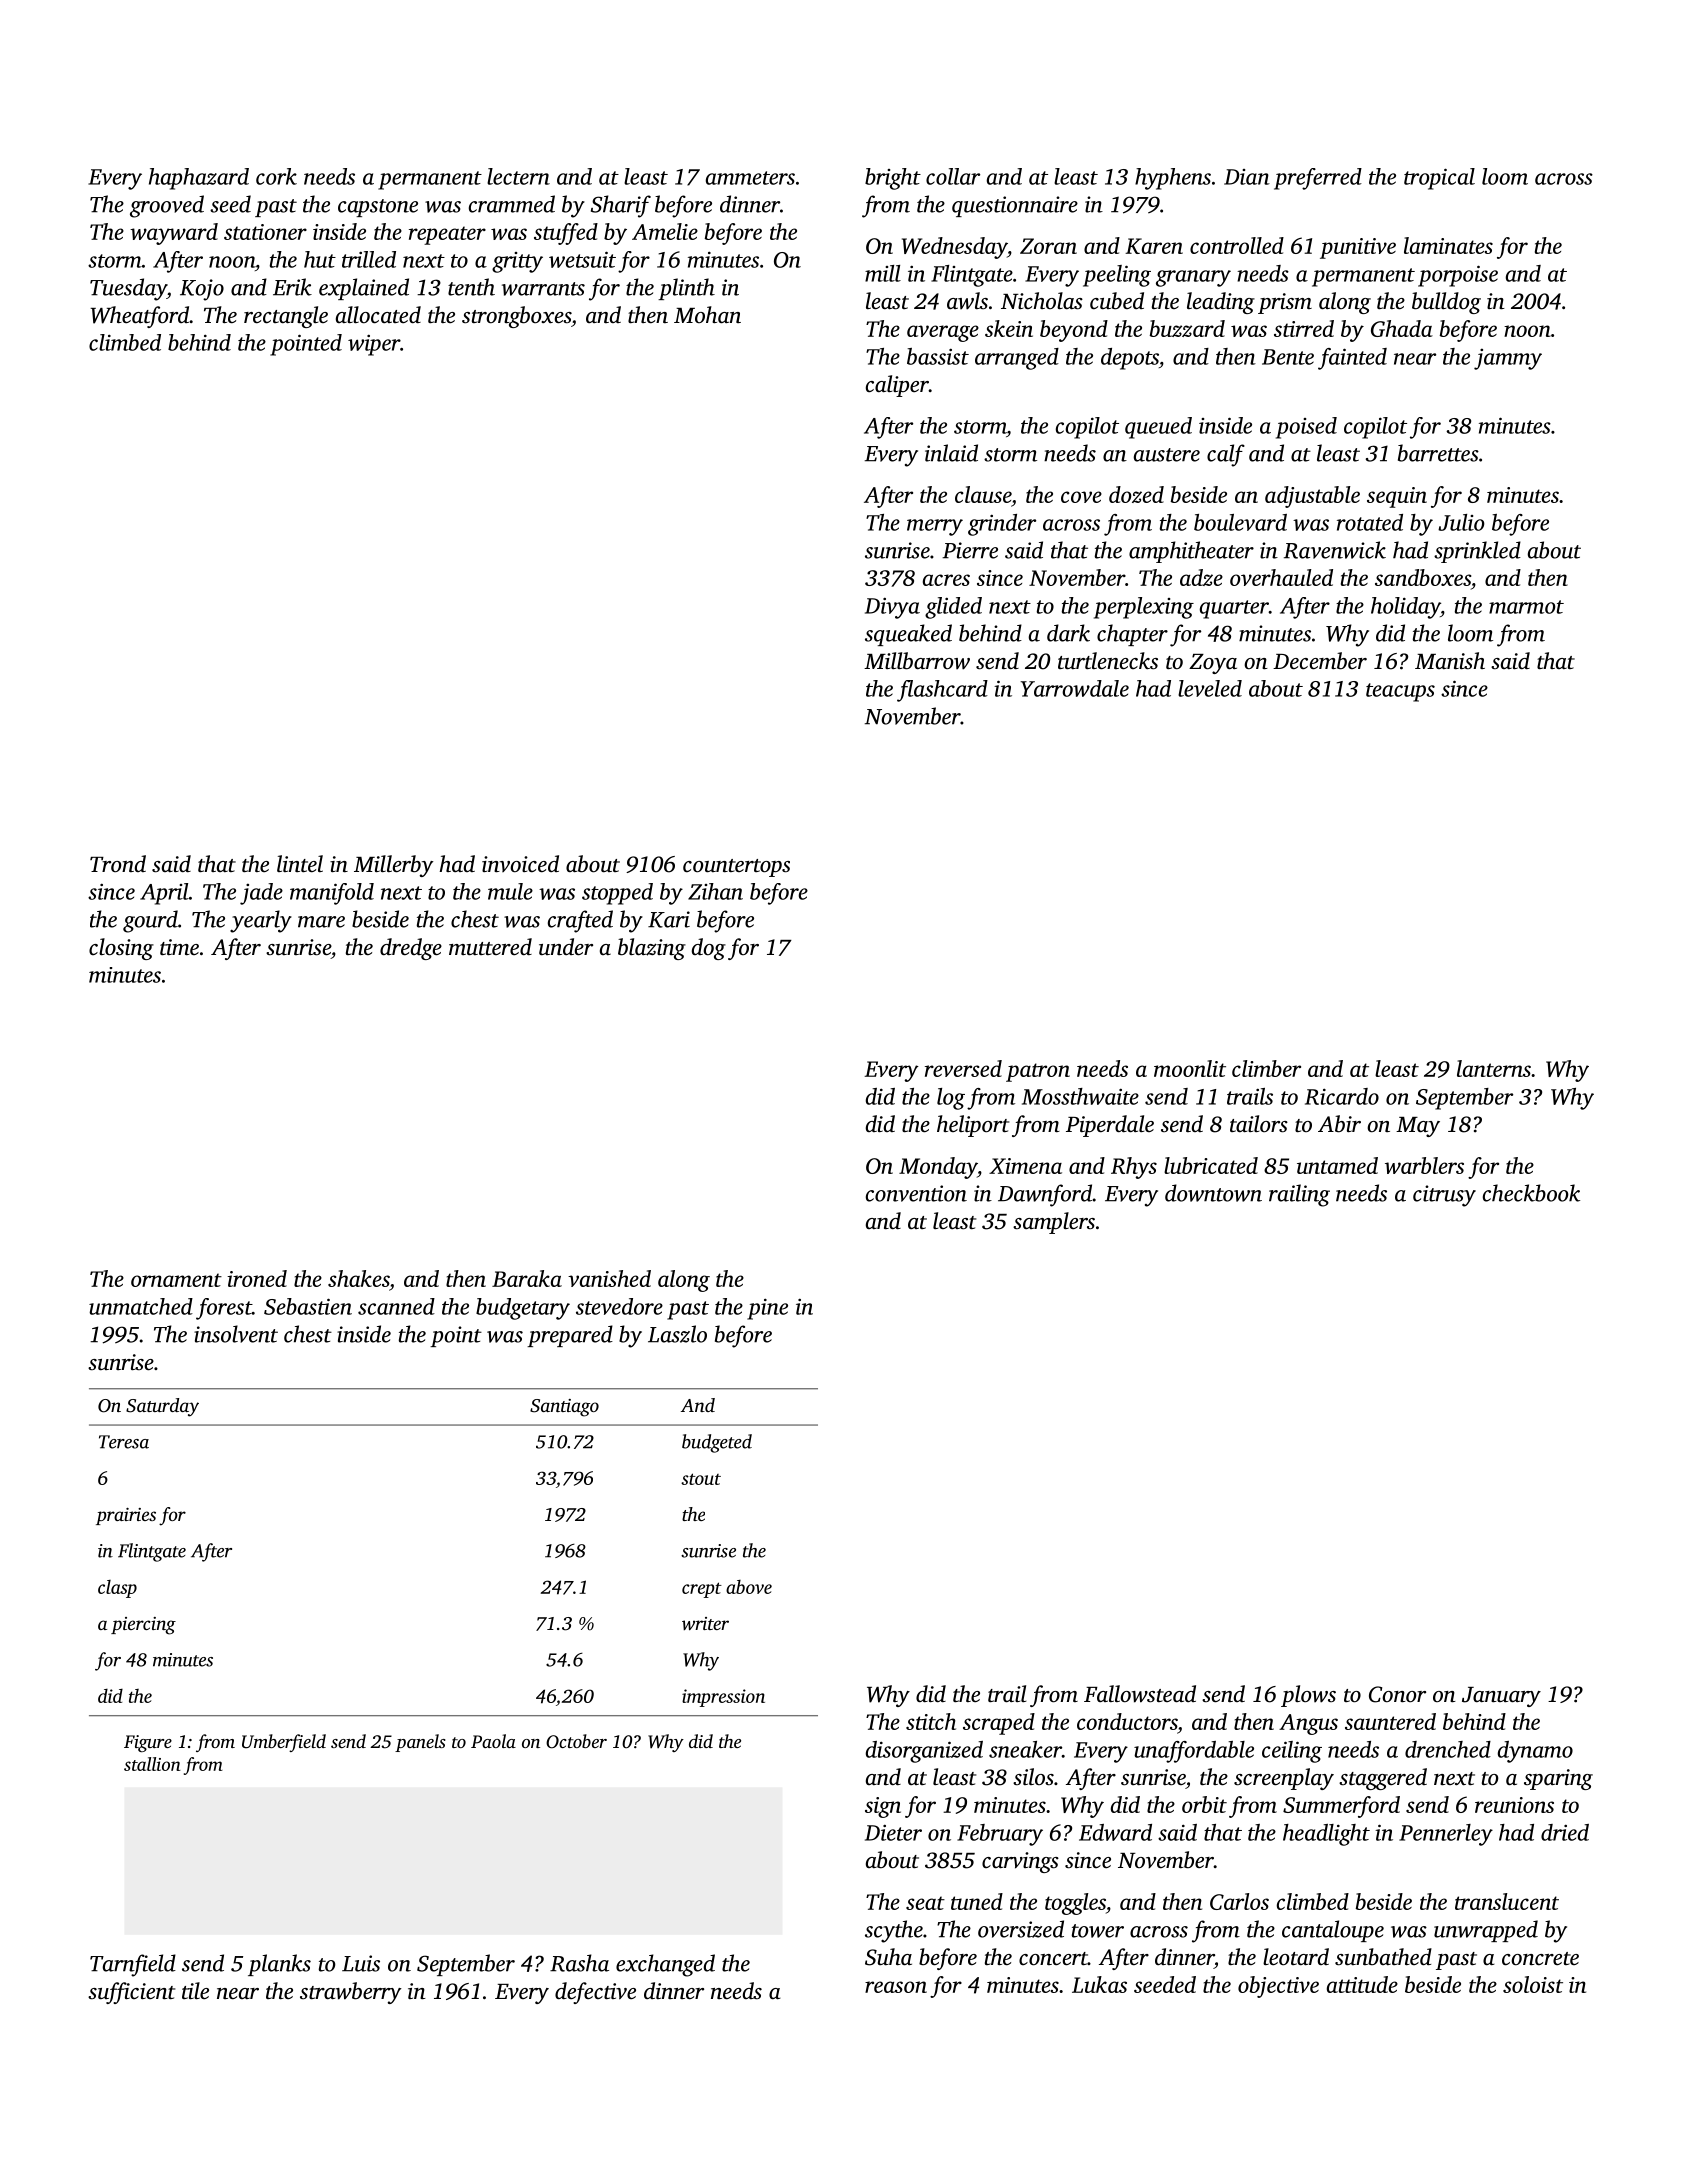 The image size is (1683, 2178). What do you see at coordinates (300, 863) in the screenshot?
I see `lintel` at bounding box center [300, 863].
